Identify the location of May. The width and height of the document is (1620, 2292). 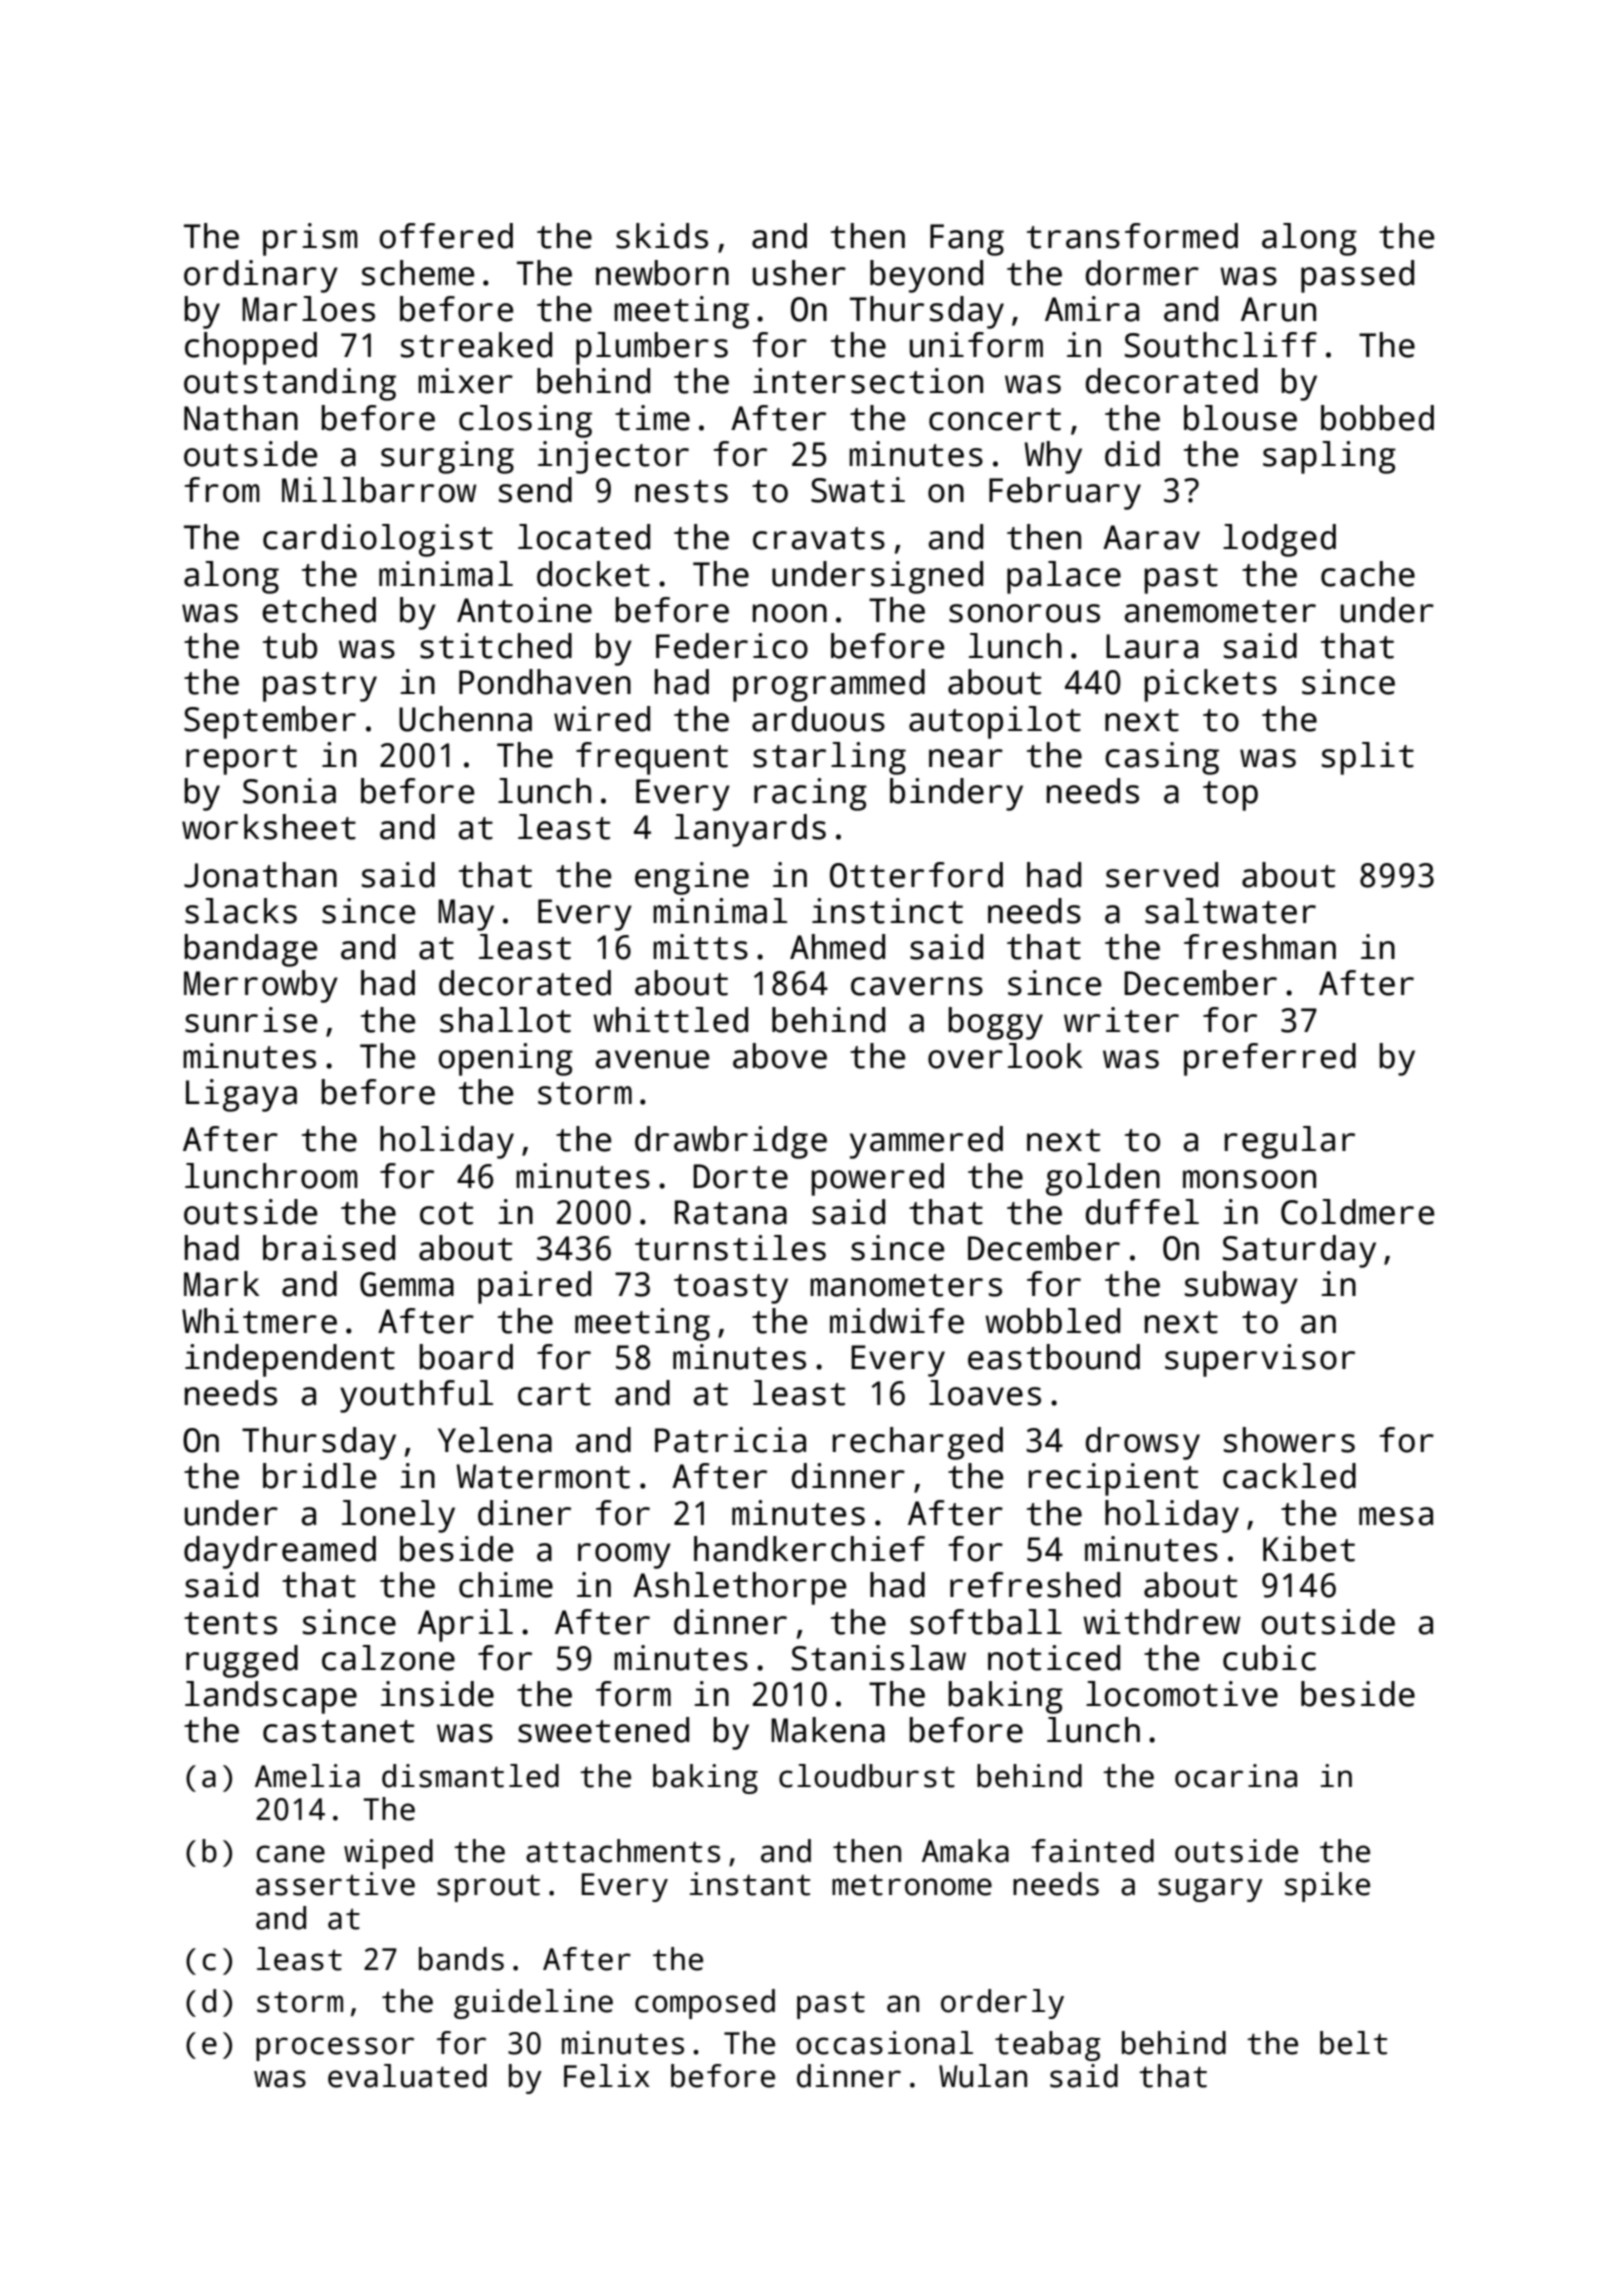
(466, 915).
